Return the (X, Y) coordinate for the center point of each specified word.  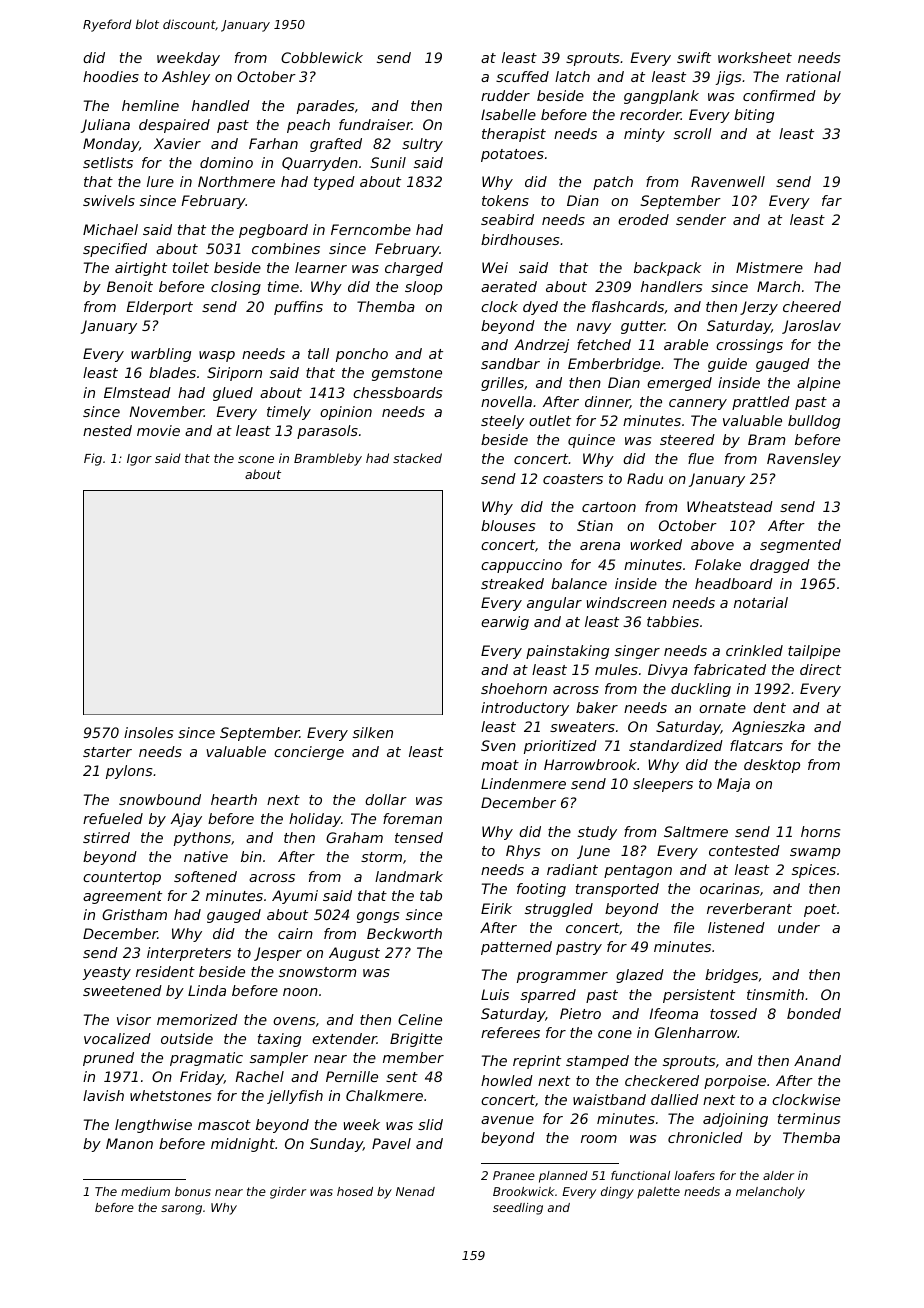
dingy (617, 1193)
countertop (122, 878)
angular (554, 604)
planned (563, 1177)
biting (754, 116)
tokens (505, 200)
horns (821, 831)
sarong (181, 1210)
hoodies (111, 76)
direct (820, 669)
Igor (139, 460)
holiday (315, 820)
